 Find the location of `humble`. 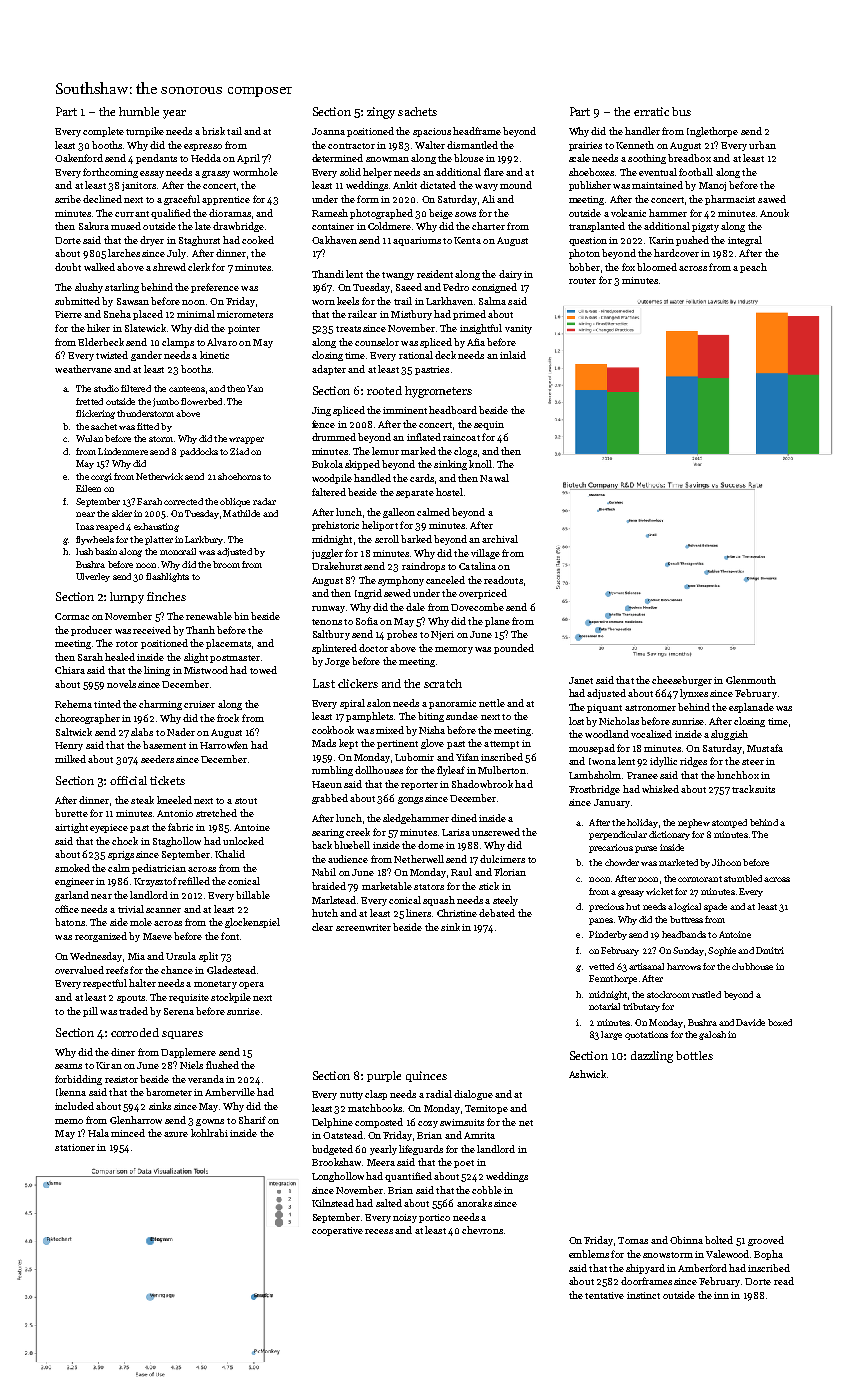

humble is located at coordinates (139, 111).
